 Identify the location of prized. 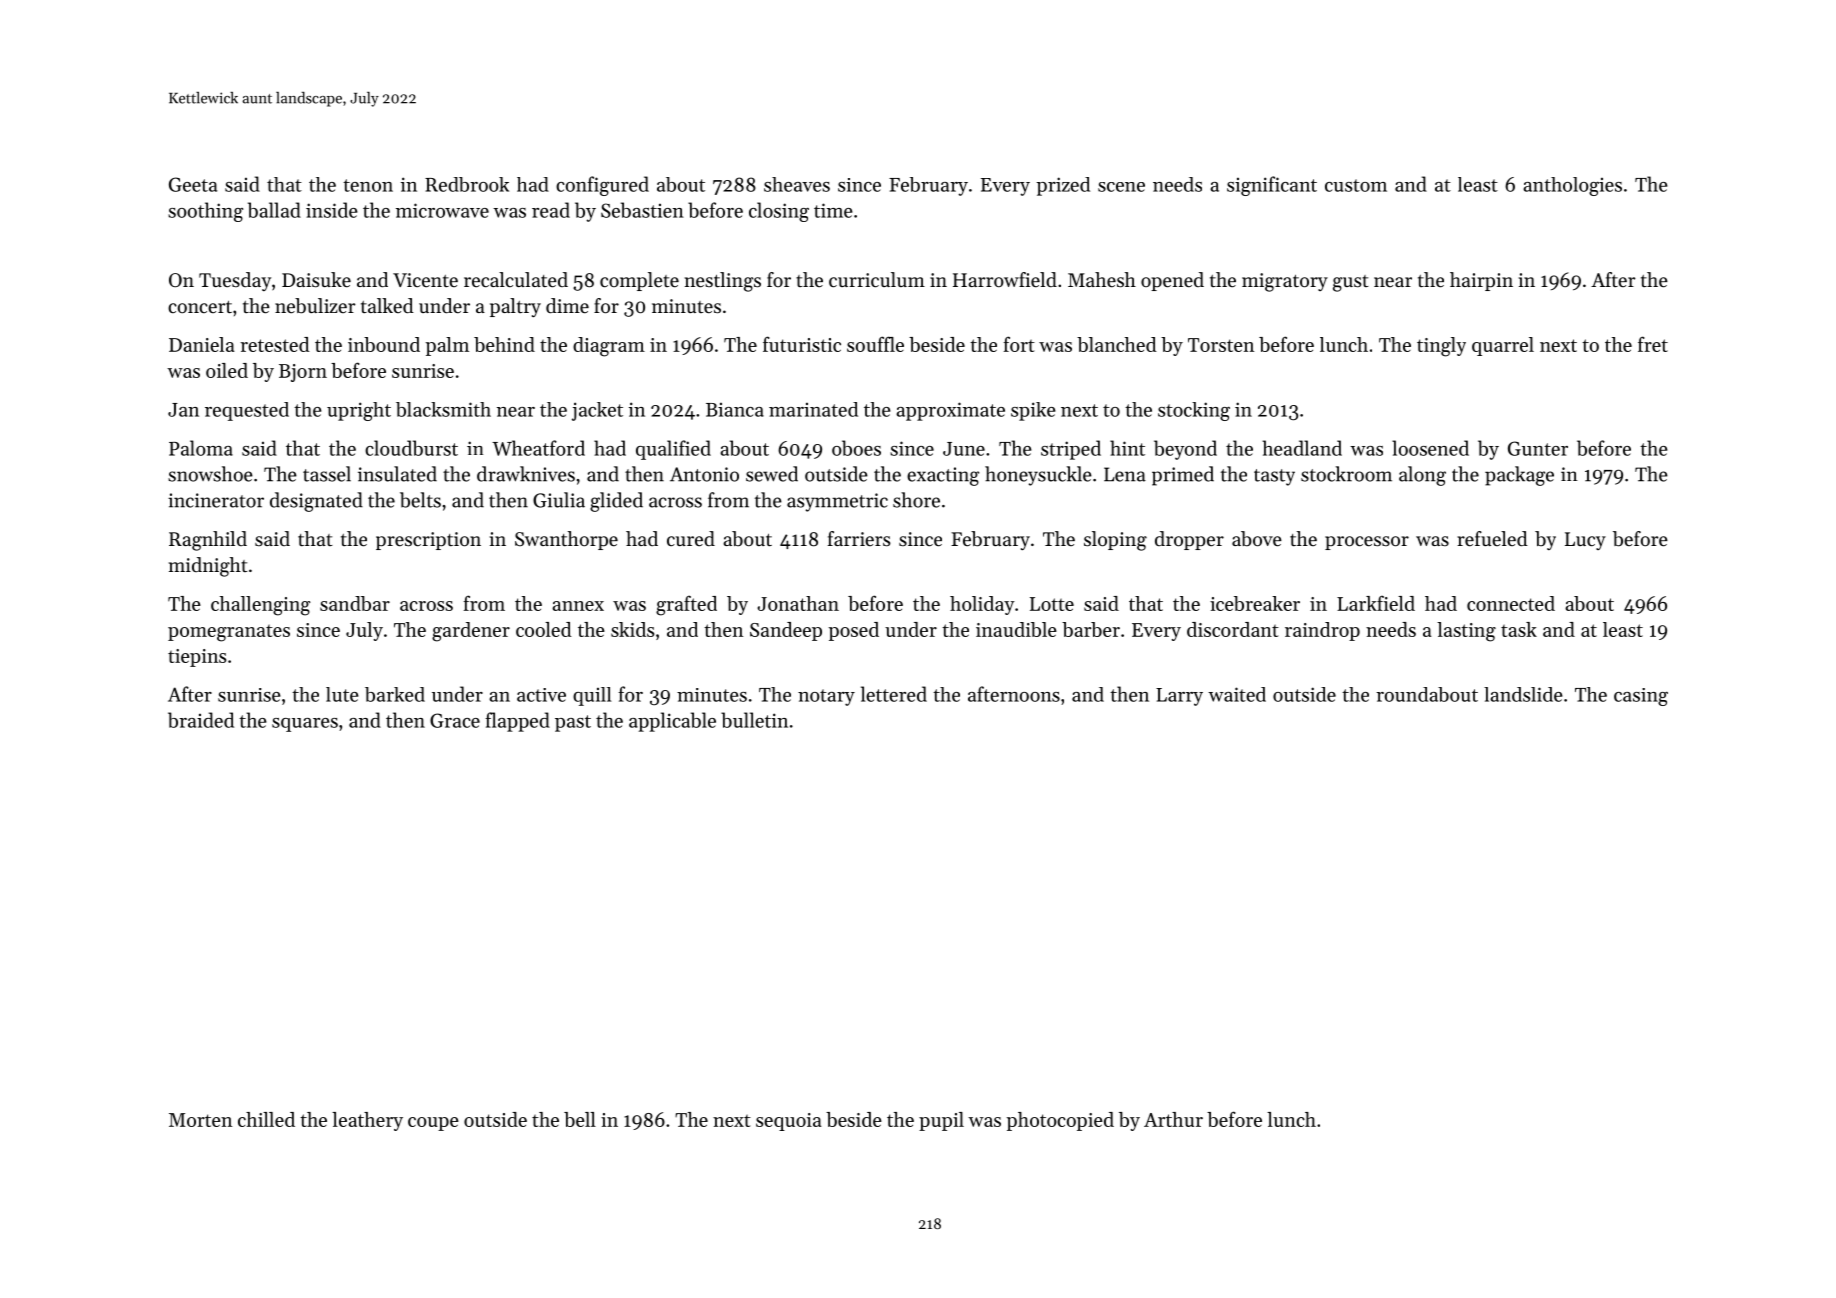
(1063, 186).
